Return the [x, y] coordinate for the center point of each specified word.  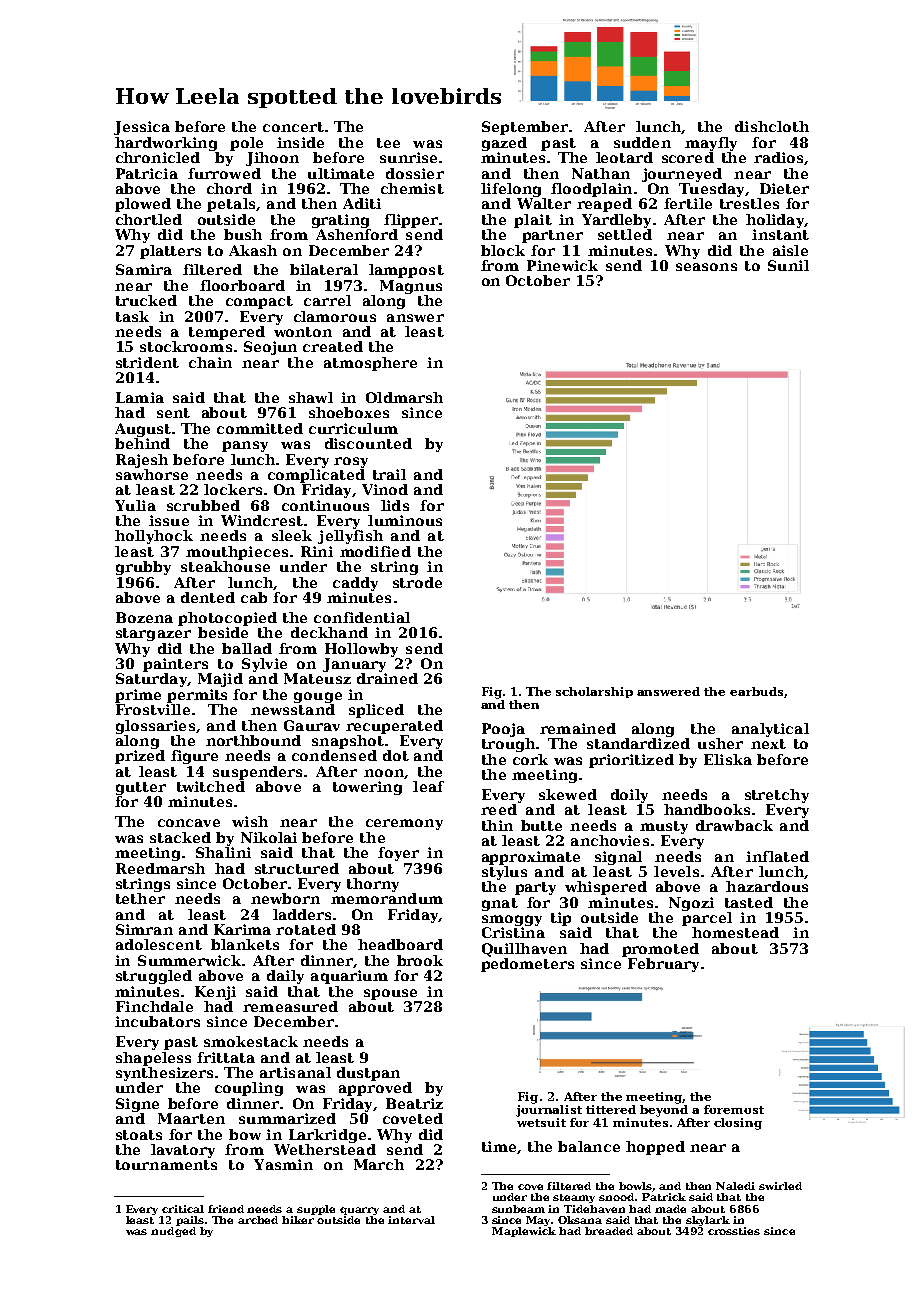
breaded [609, 1231]
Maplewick [524, 1232]
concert [293, 127]
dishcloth [772, 126]
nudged [173, 1232]
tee [388, 143]
